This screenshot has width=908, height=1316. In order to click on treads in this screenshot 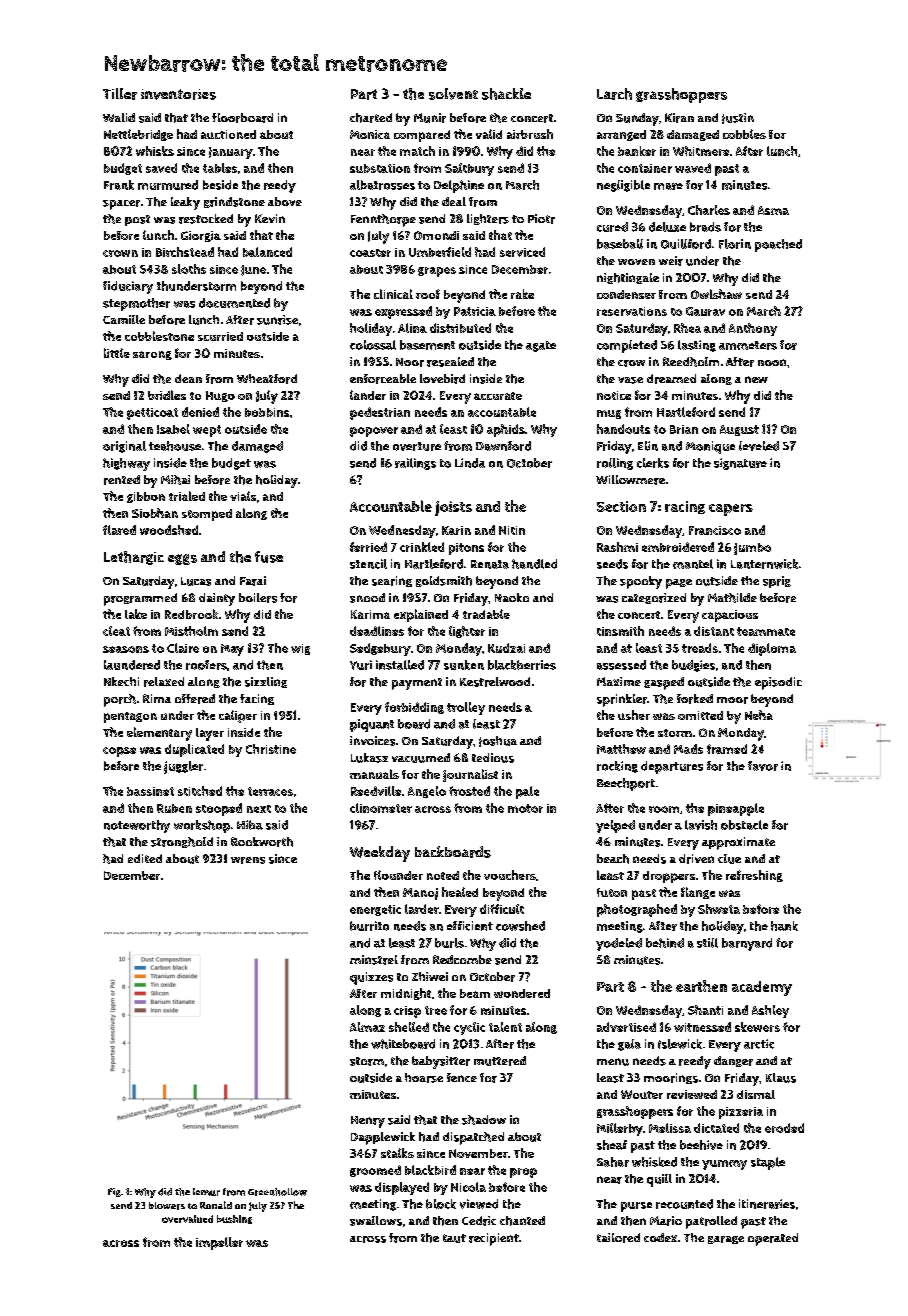, I will do `click(700, 648)`.
